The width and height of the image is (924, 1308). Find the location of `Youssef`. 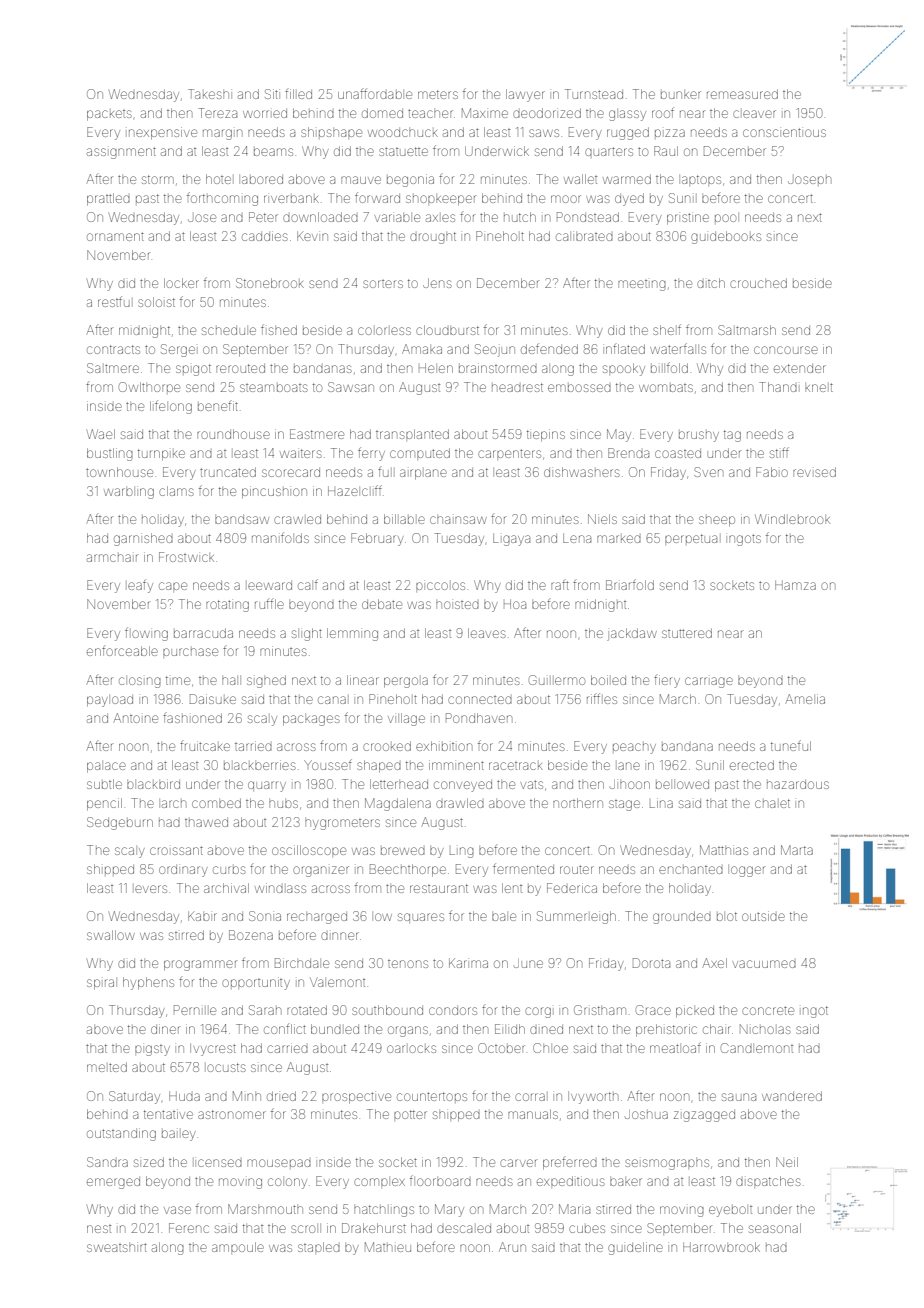

Youssef is located at coordinates (328, 764).
